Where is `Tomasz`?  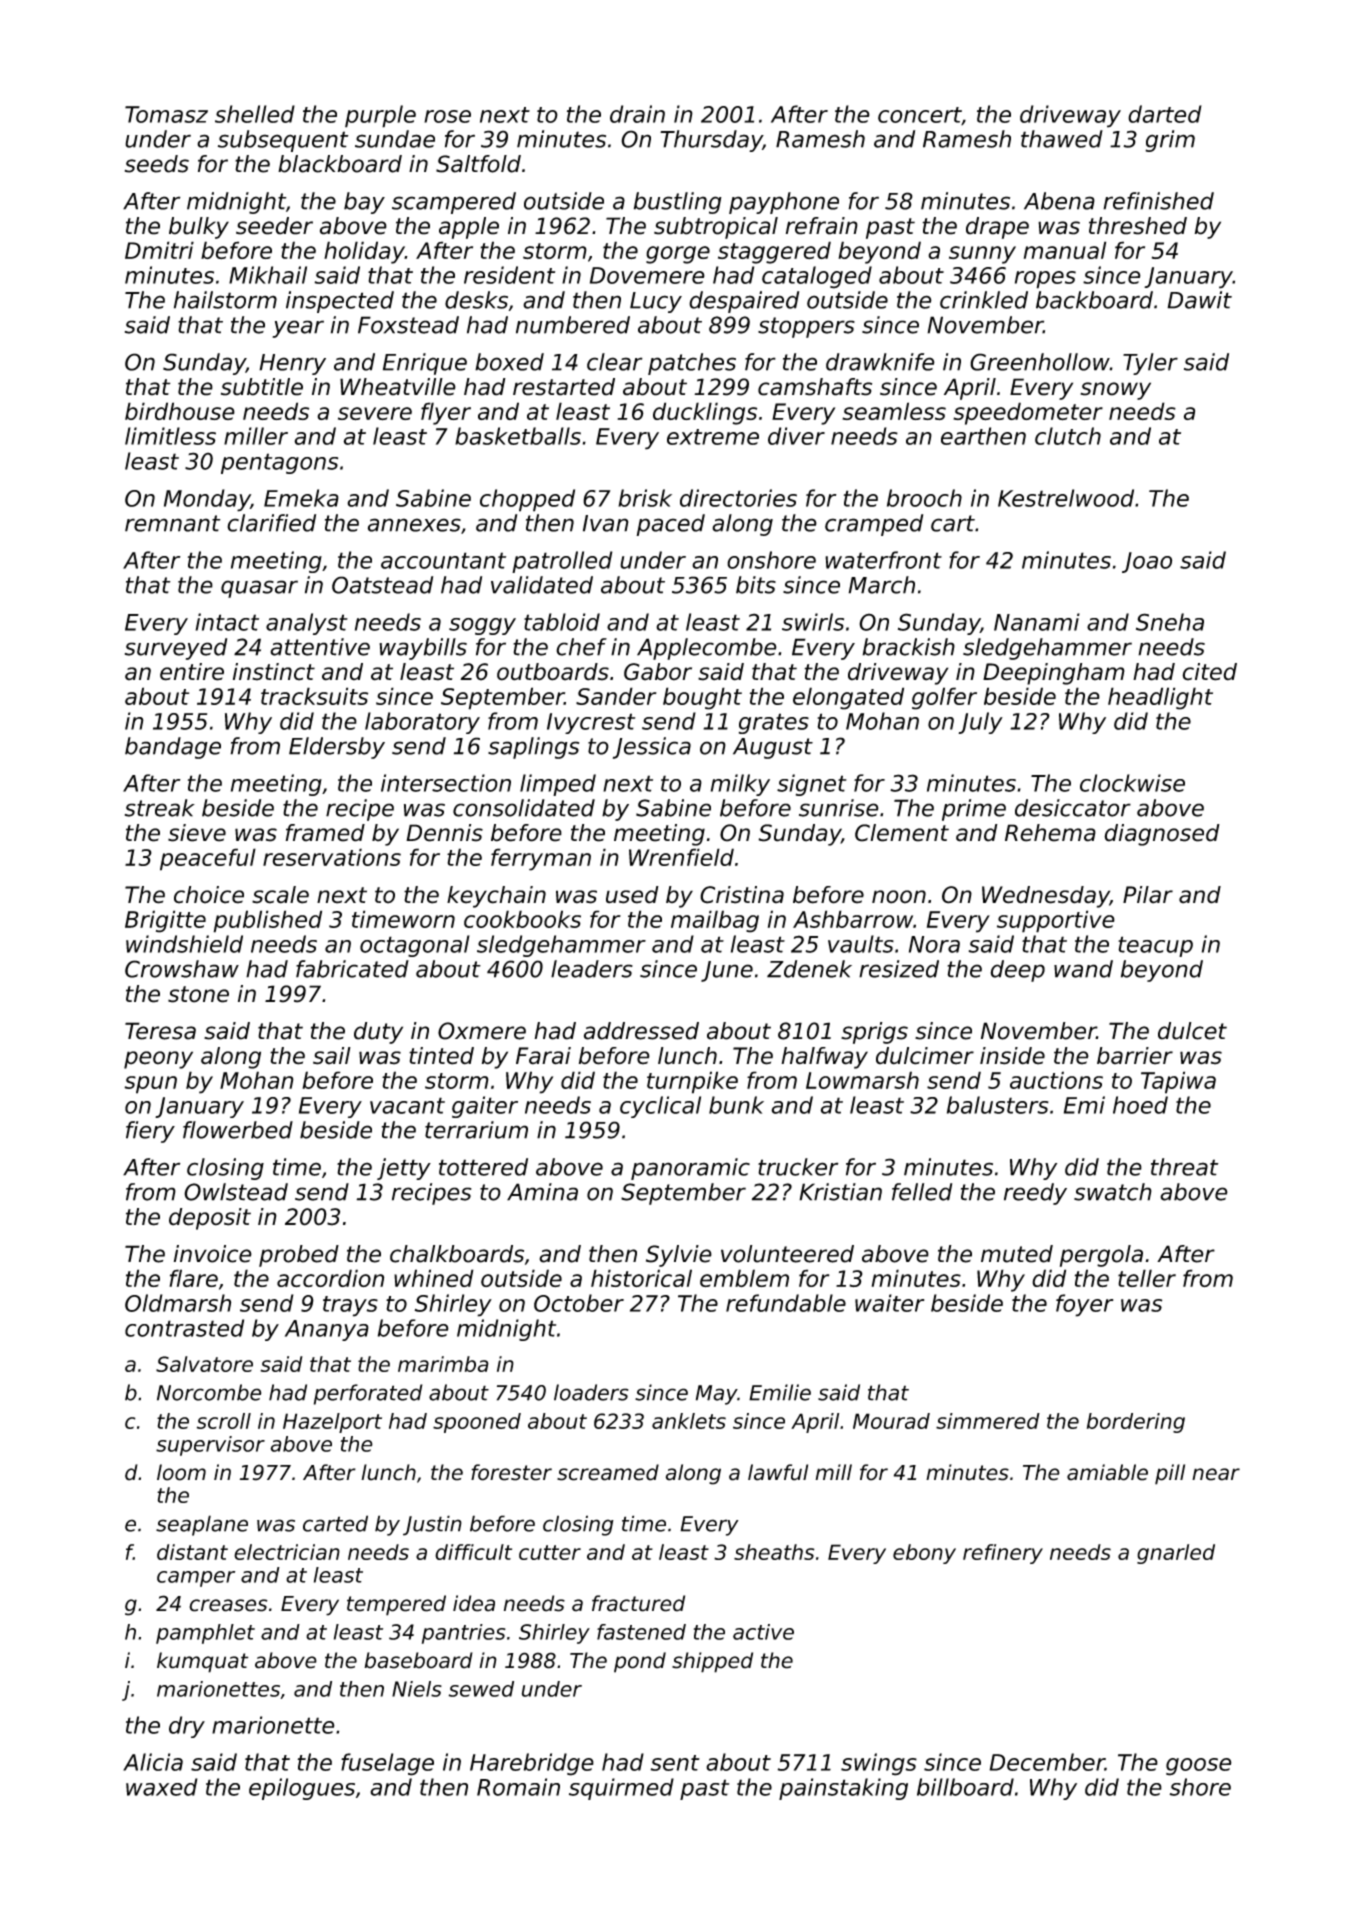 Tomasz is located at coordinates (166, 114).
